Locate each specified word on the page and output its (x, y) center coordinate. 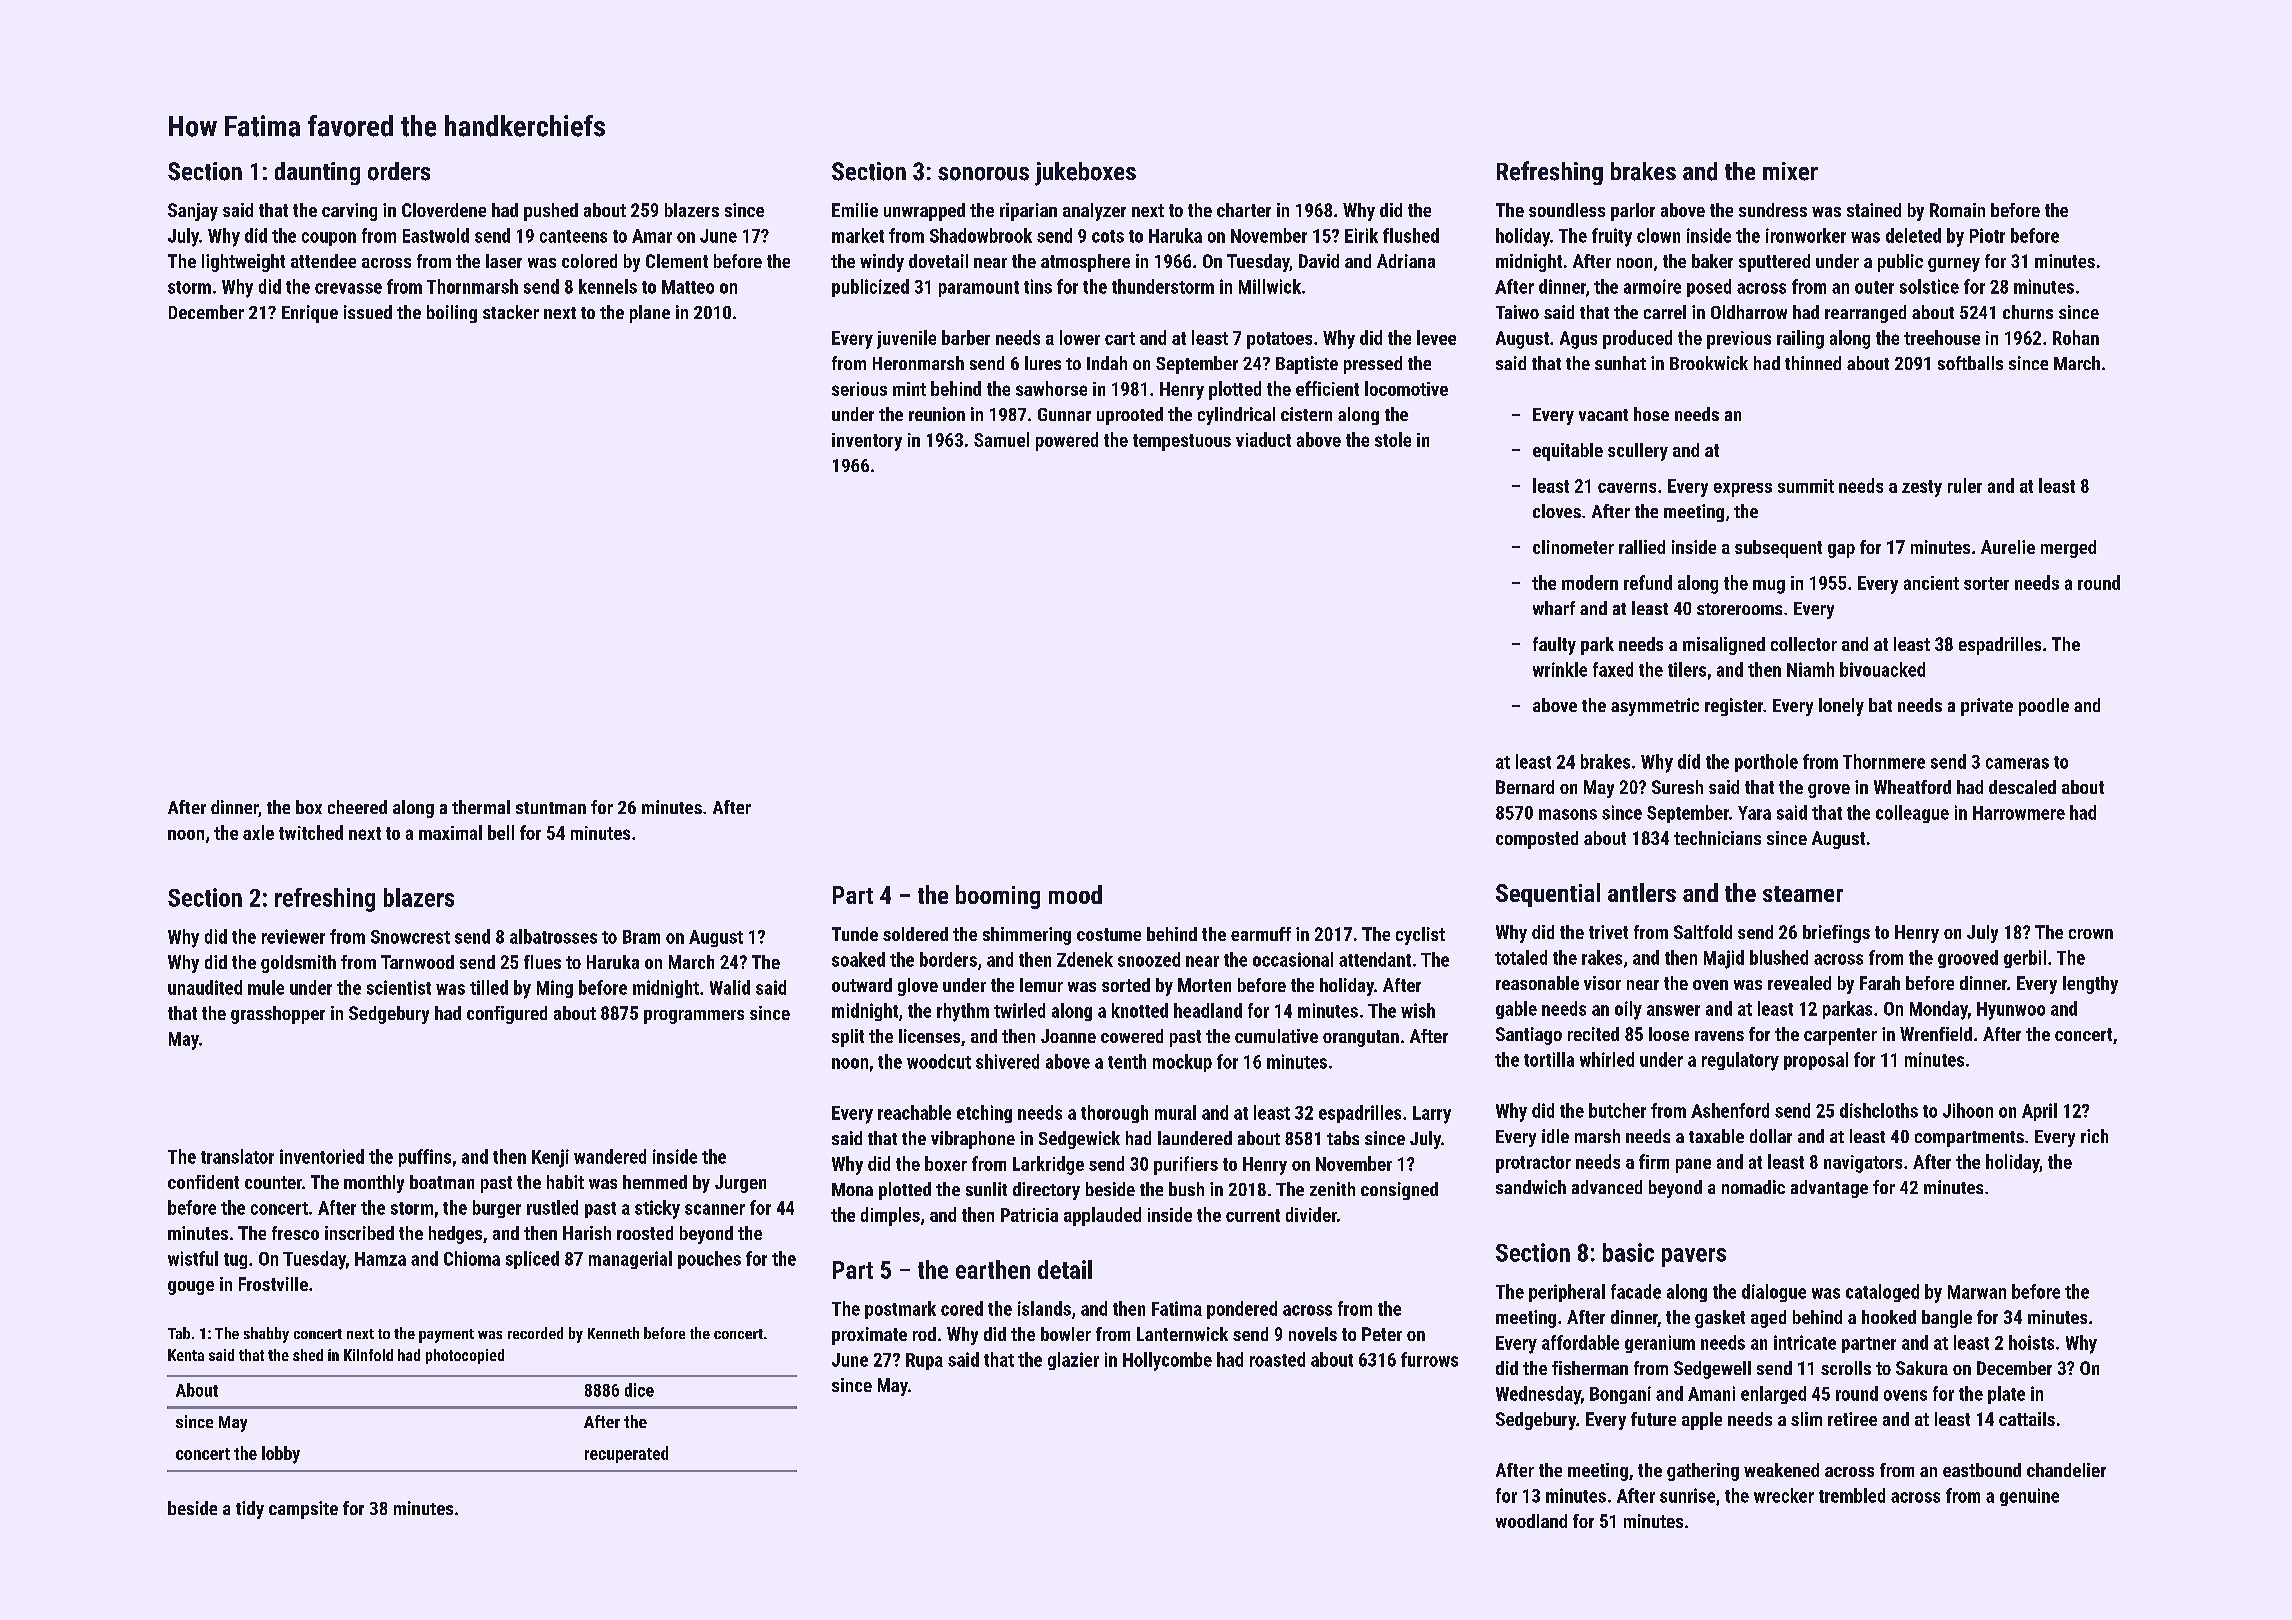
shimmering (1027, 936)
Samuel (1001, 439)
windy (882, 263)
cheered (357, 807)
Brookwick (1709, 363)
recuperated (626, 1454)
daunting (317, 173)
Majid (1724, 959)
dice (639, 1390)
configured (507, 1015)
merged (2068, 549)
